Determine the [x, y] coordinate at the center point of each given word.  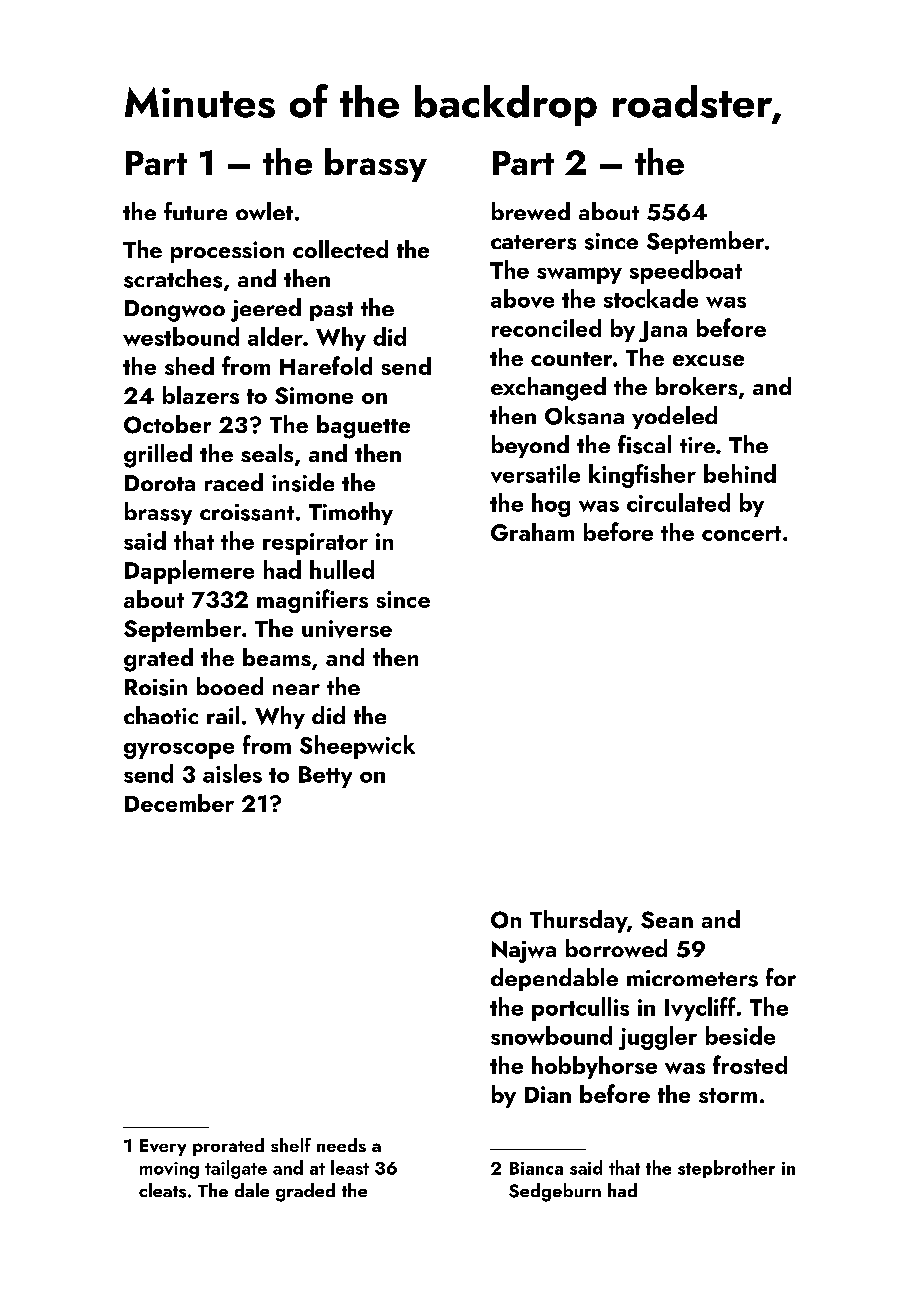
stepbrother [726, 1169]
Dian [548, 1094]
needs [341, 1145]
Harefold [326, 365]
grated [158, 660]
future [195, 211]
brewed [531, 211]
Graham [532, 532]
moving [169, 1170]
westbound [181, 336]
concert [741, 533]
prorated [228, 1147]
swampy [579, 275]
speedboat [686, 272]
